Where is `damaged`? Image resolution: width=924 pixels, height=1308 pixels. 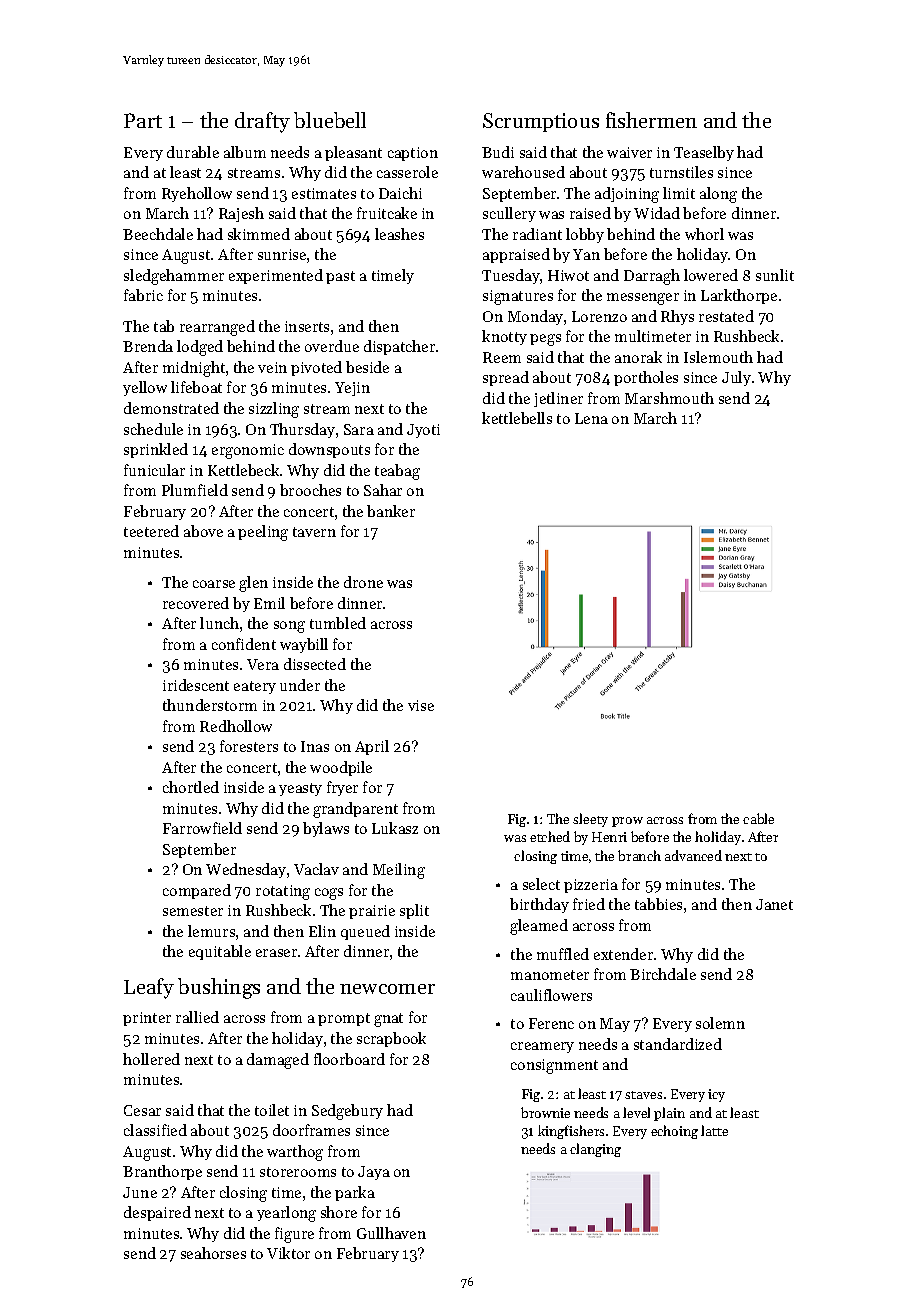 damaged is located at coordinates (278, 1061).
